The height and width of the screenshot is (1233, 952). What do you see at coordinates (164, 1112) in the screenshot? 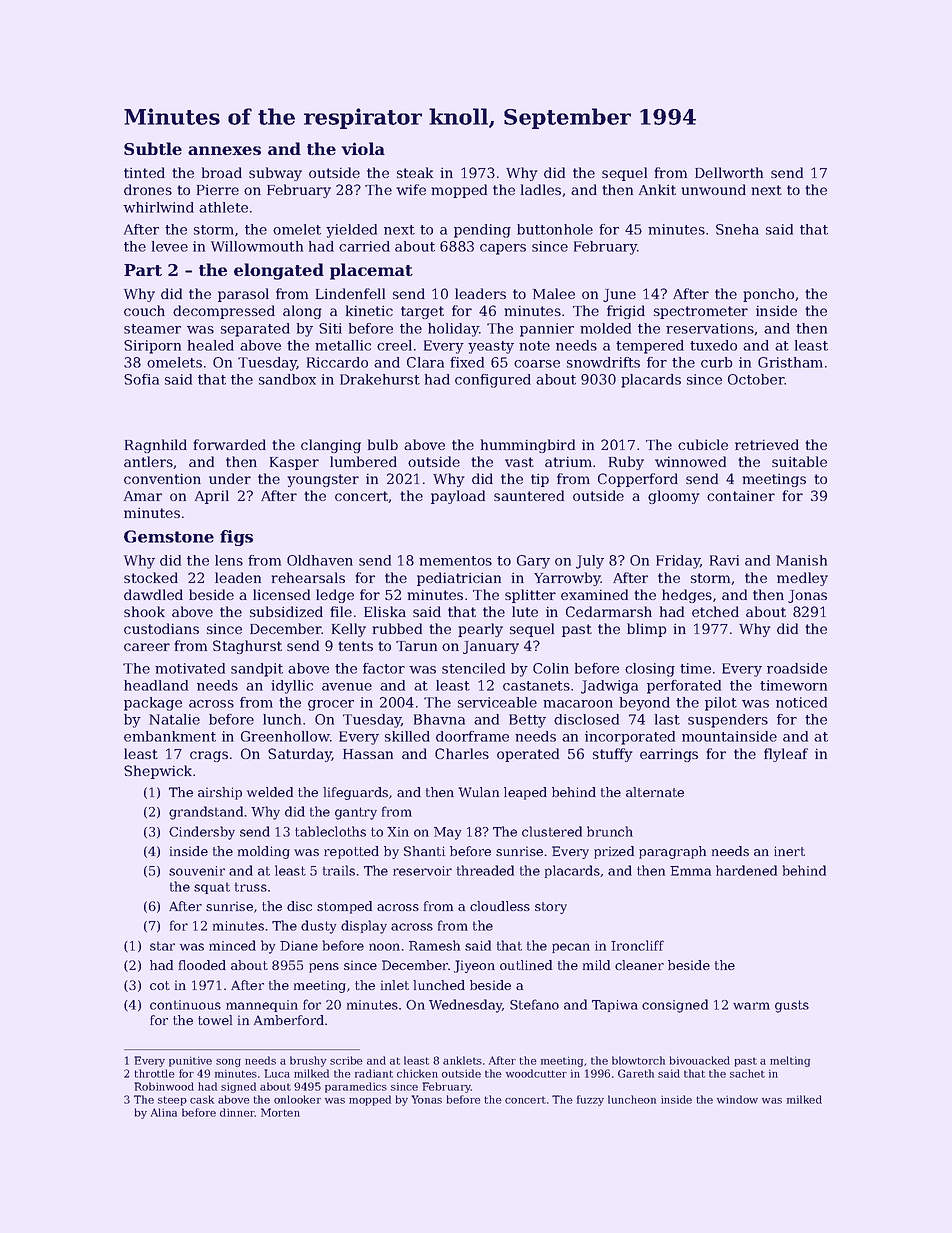
I see `Alina` at bounding box center [164, 1112].
